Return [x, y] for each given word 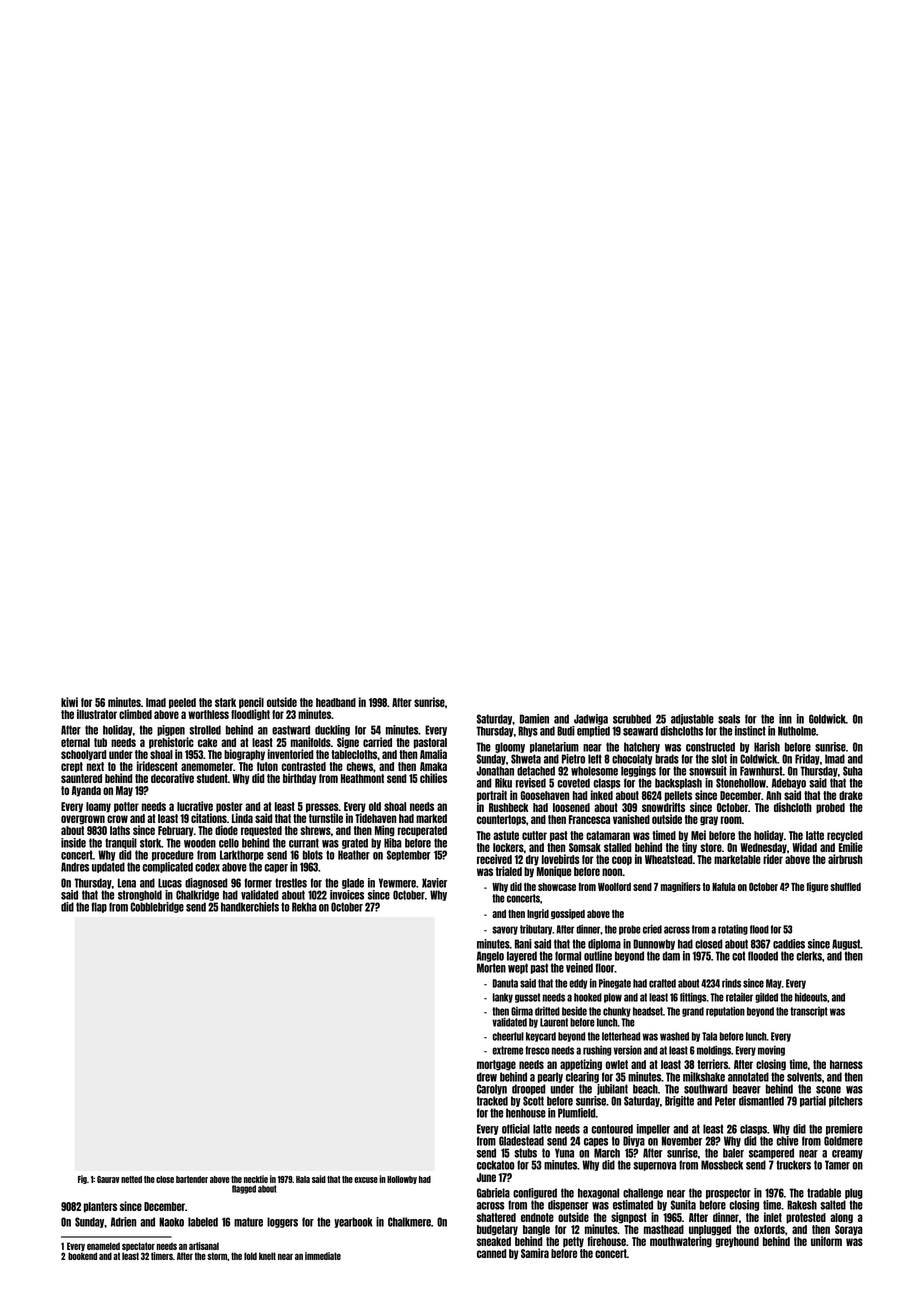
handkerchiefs [250, 907]
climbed [135, 714]
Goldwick [827, 719]
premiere [844, 1129]
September [409, 855]
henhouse [526, 1113]
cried [652, 929]
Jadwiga [591, 719]
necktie [256, 1179]
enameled [103, 1246]
